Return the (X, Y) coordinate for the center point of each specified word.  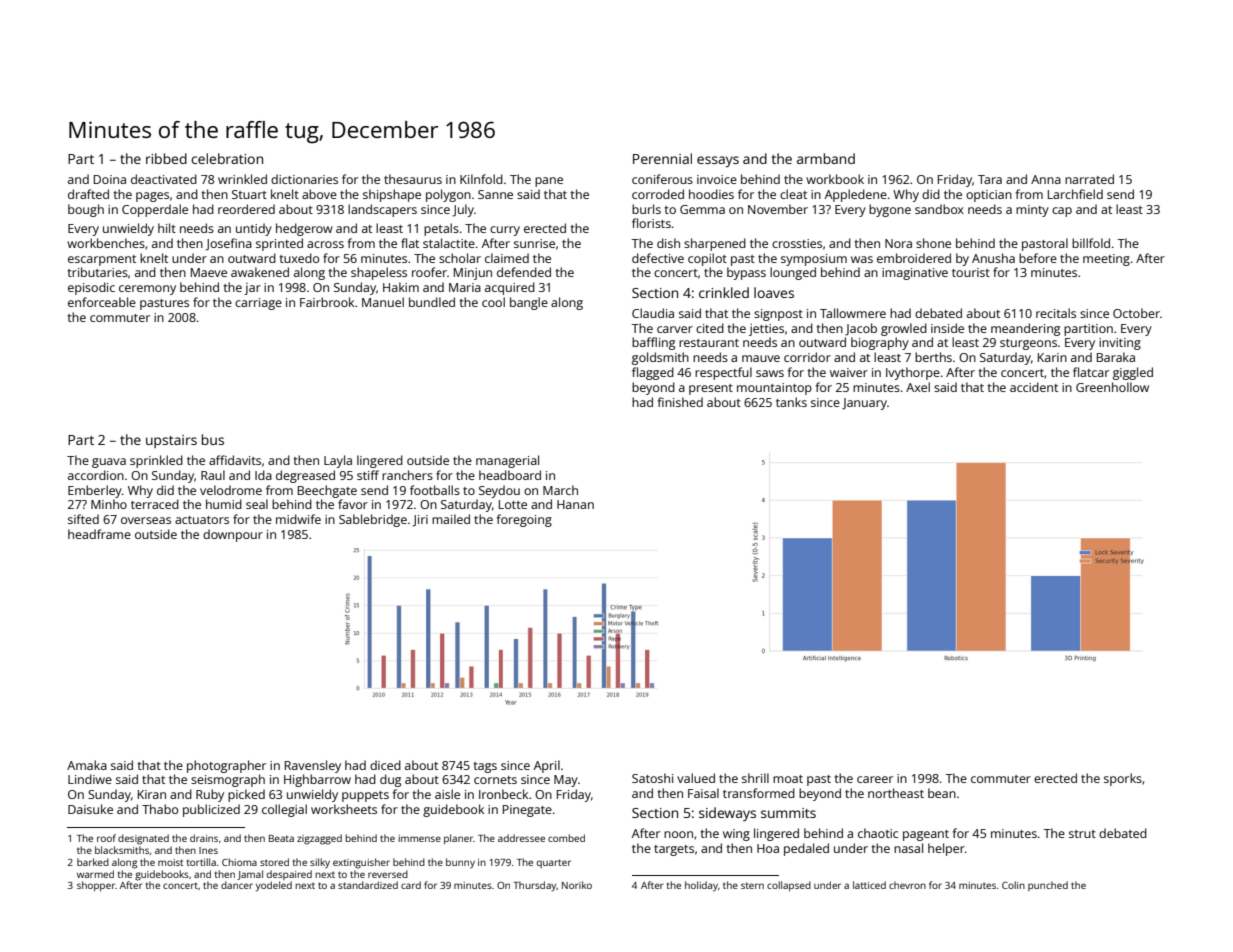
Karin (1052, 357)
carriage (258, 304)
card (411, 885)
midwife (298, 519)
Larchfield (1075, 194)
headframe (99, 534)
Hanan (575, 504)
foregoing (524, 520)
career (875, 779)
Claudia (653, 313)
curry (505, 231)
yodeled (274, 886)
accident (1034, 387)
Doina (110, 179)
